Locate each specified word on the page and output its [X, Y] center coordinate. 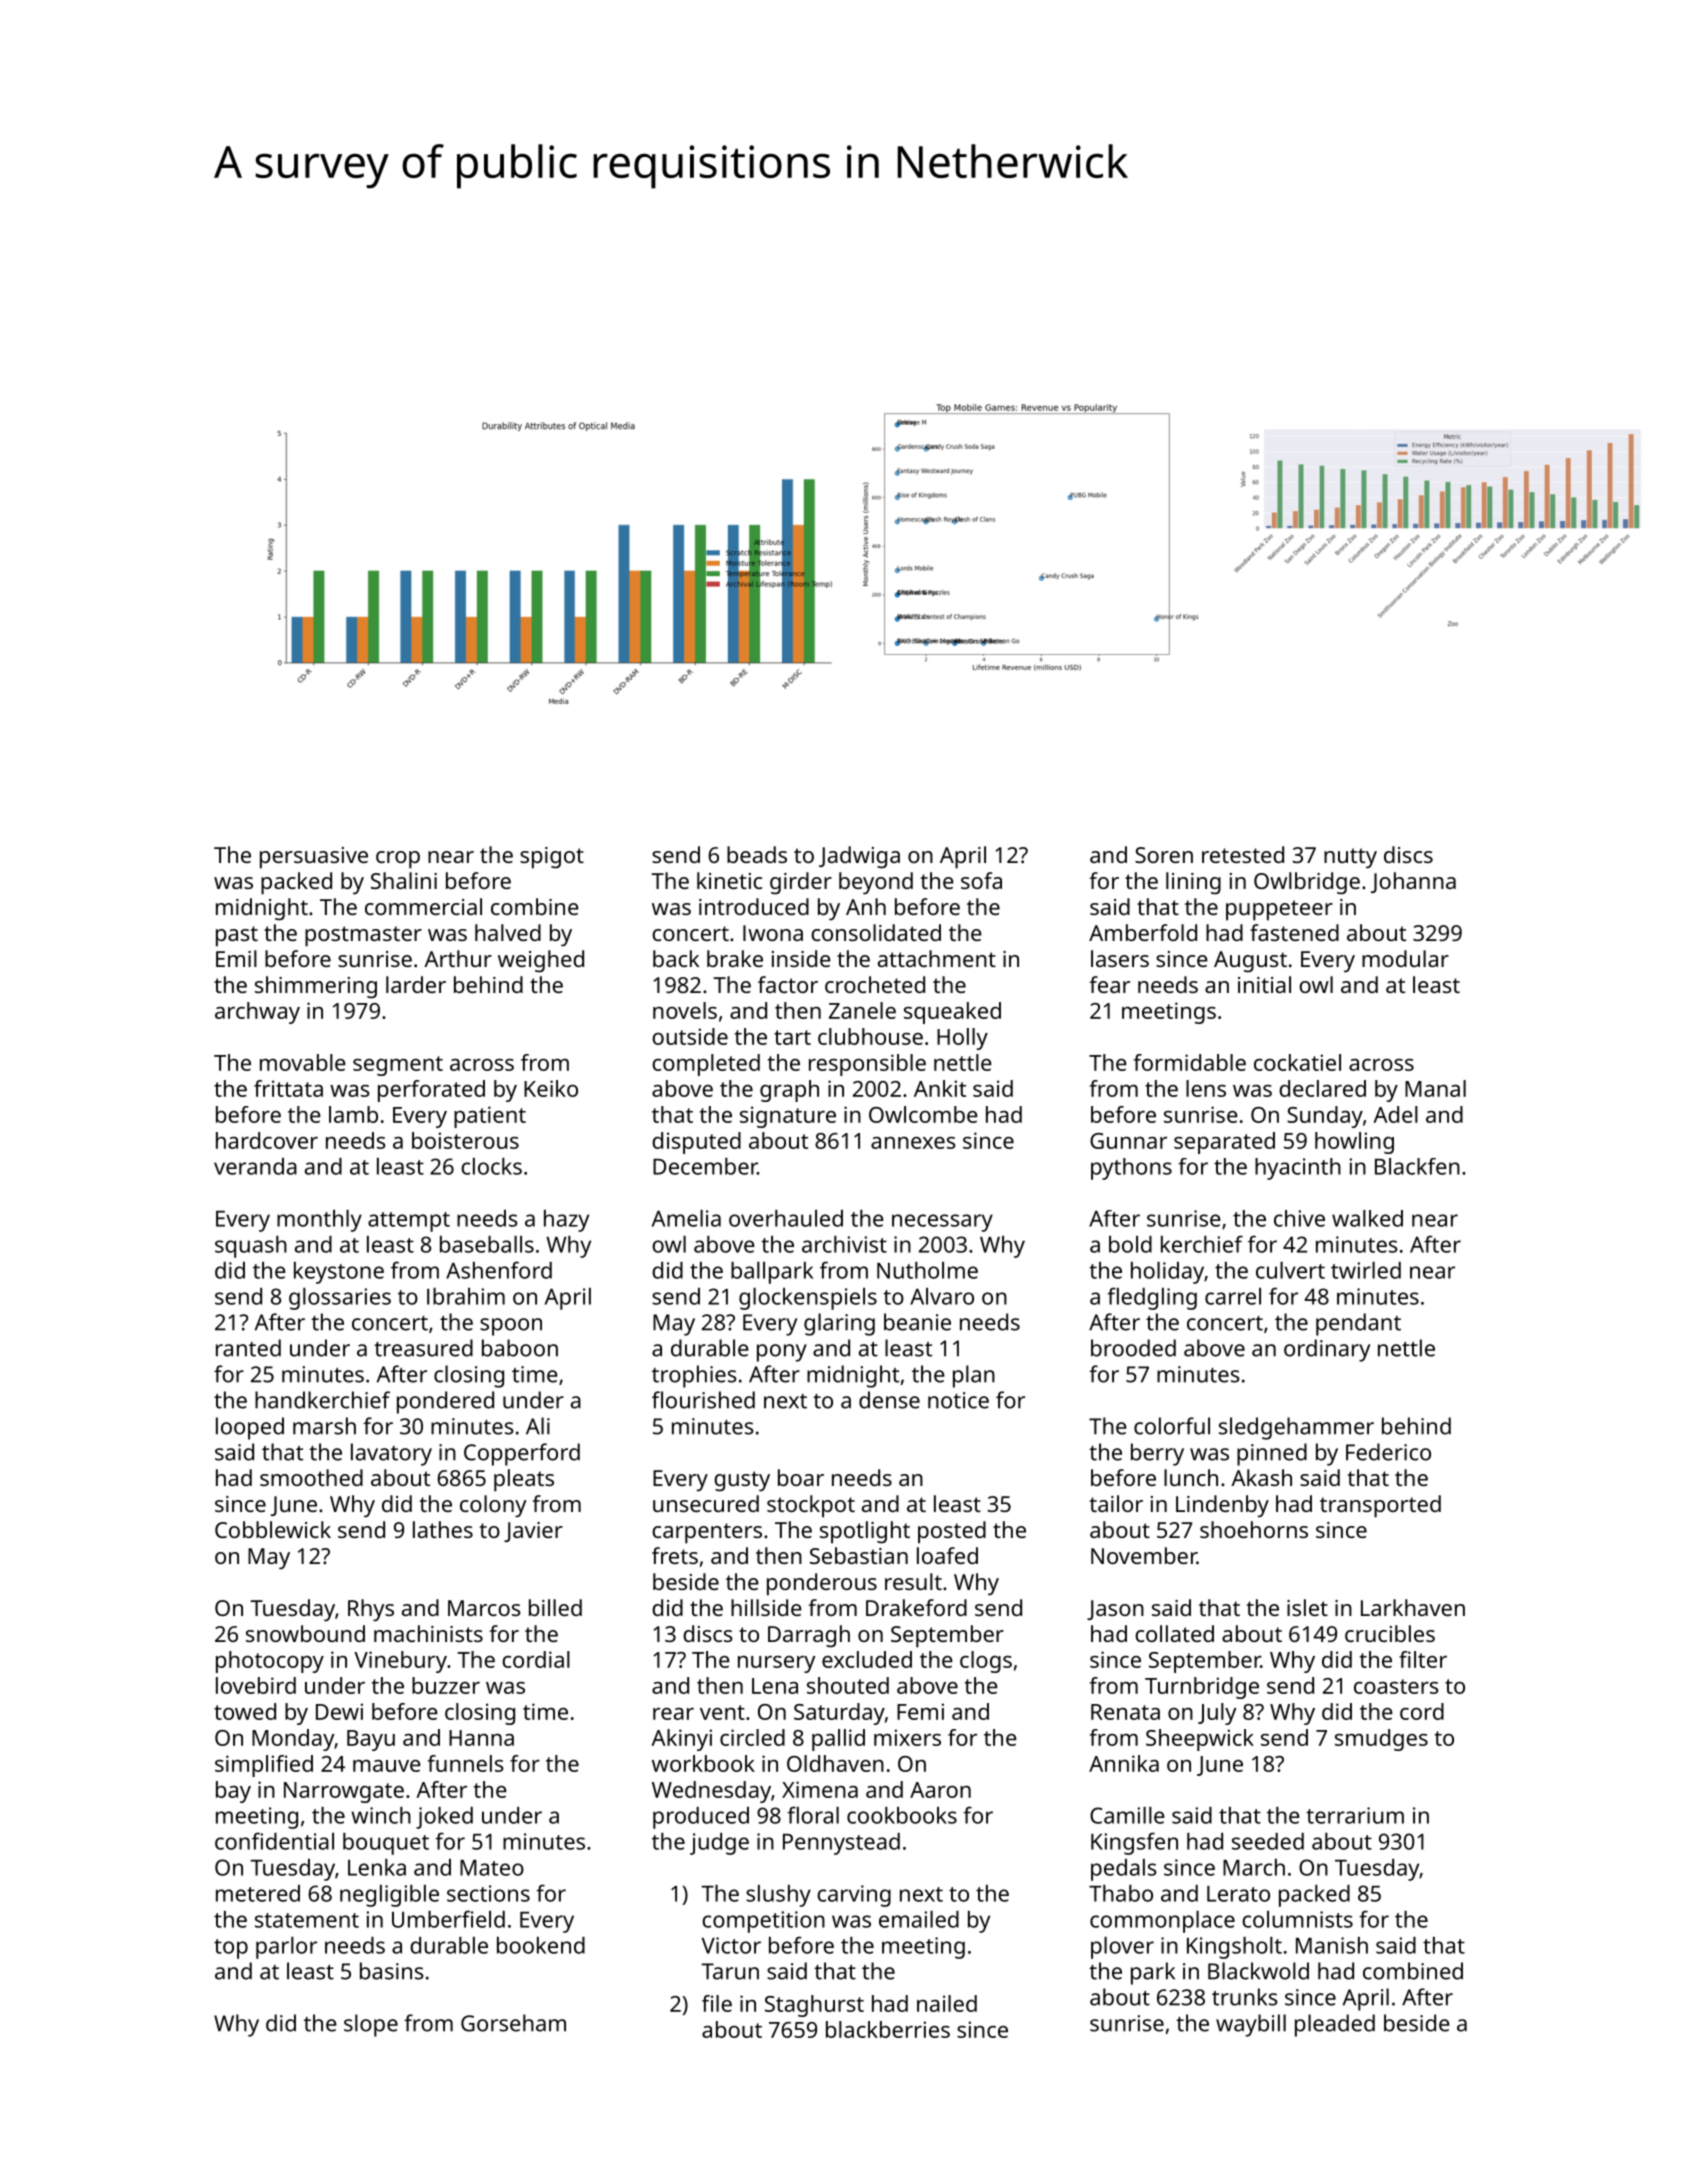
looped [250, 1428]
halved [508, 932]
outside [690, 1036]
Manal [1435, 1088]
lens [1206, 1088]
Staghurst [814, 2006]
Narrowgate [344, 1792]
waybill [1251, 2025]
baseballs [487, 1244]
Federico [1388, 1452]
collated [1174, 1633]
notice [958, 1400]
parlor [286, 1948]
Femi [920, 1711]
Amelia [686, 1218]
